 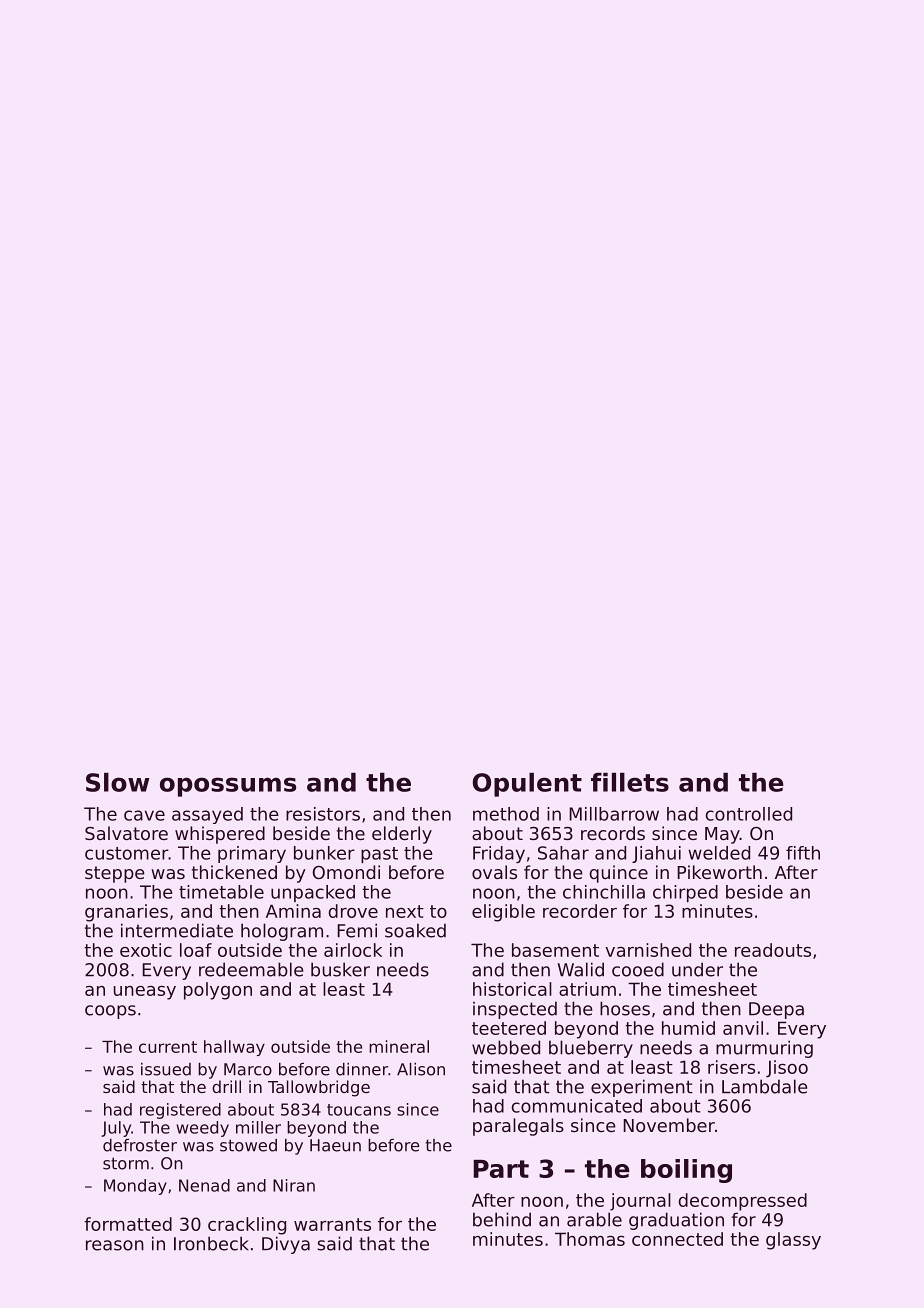 What do you see at coordinates (630, 782) in the page?
I see `fillets` at bounding box center [630, 782].
